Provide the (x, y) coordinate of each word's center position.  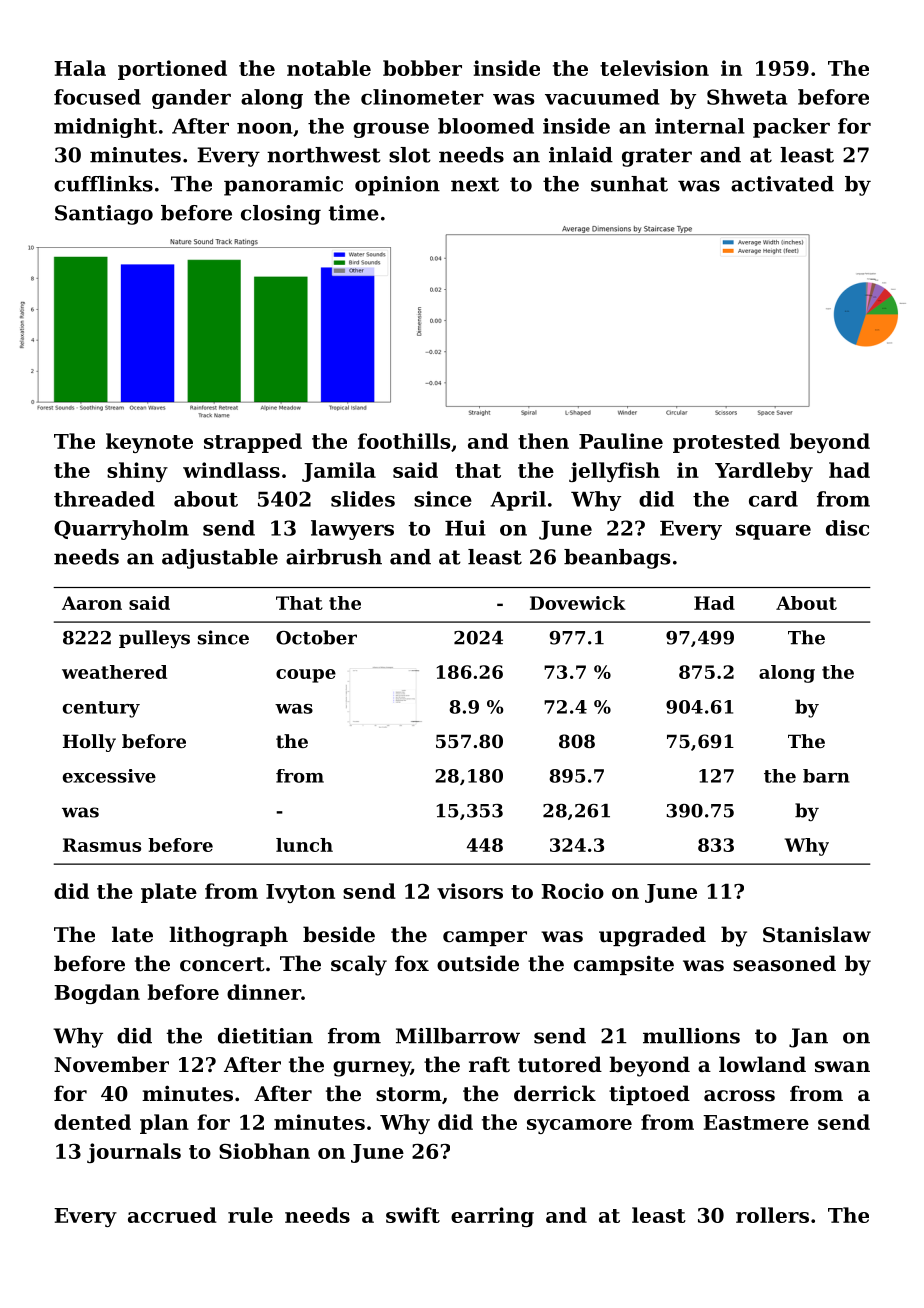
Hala (80, 68)
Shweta (747, 97)
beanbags (617, 559)
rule (250, 1215)
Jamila (339, 472)
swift (413, 1215)
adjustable (220, 559)
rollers (772, 1215)
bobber (422, 68)
